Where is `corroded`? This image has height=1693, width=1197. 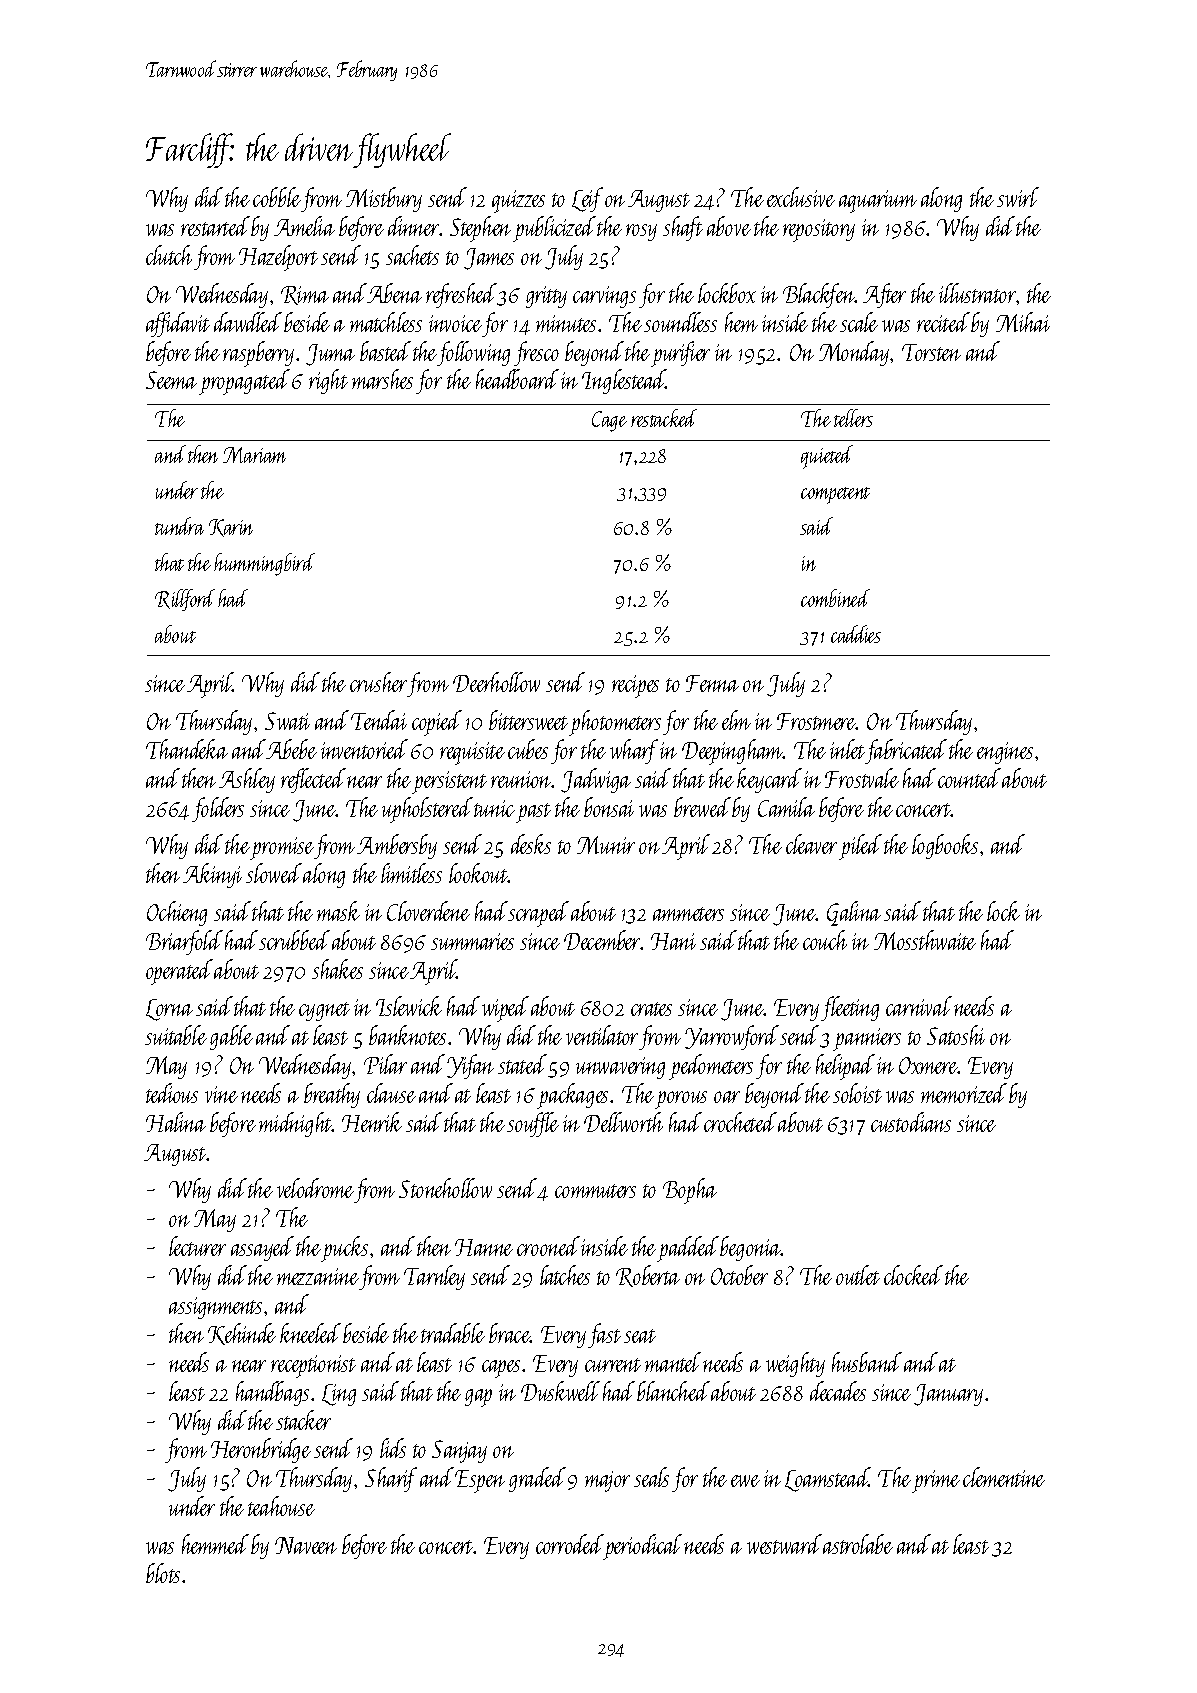 corroded is located at coordinates (570, 1544).
